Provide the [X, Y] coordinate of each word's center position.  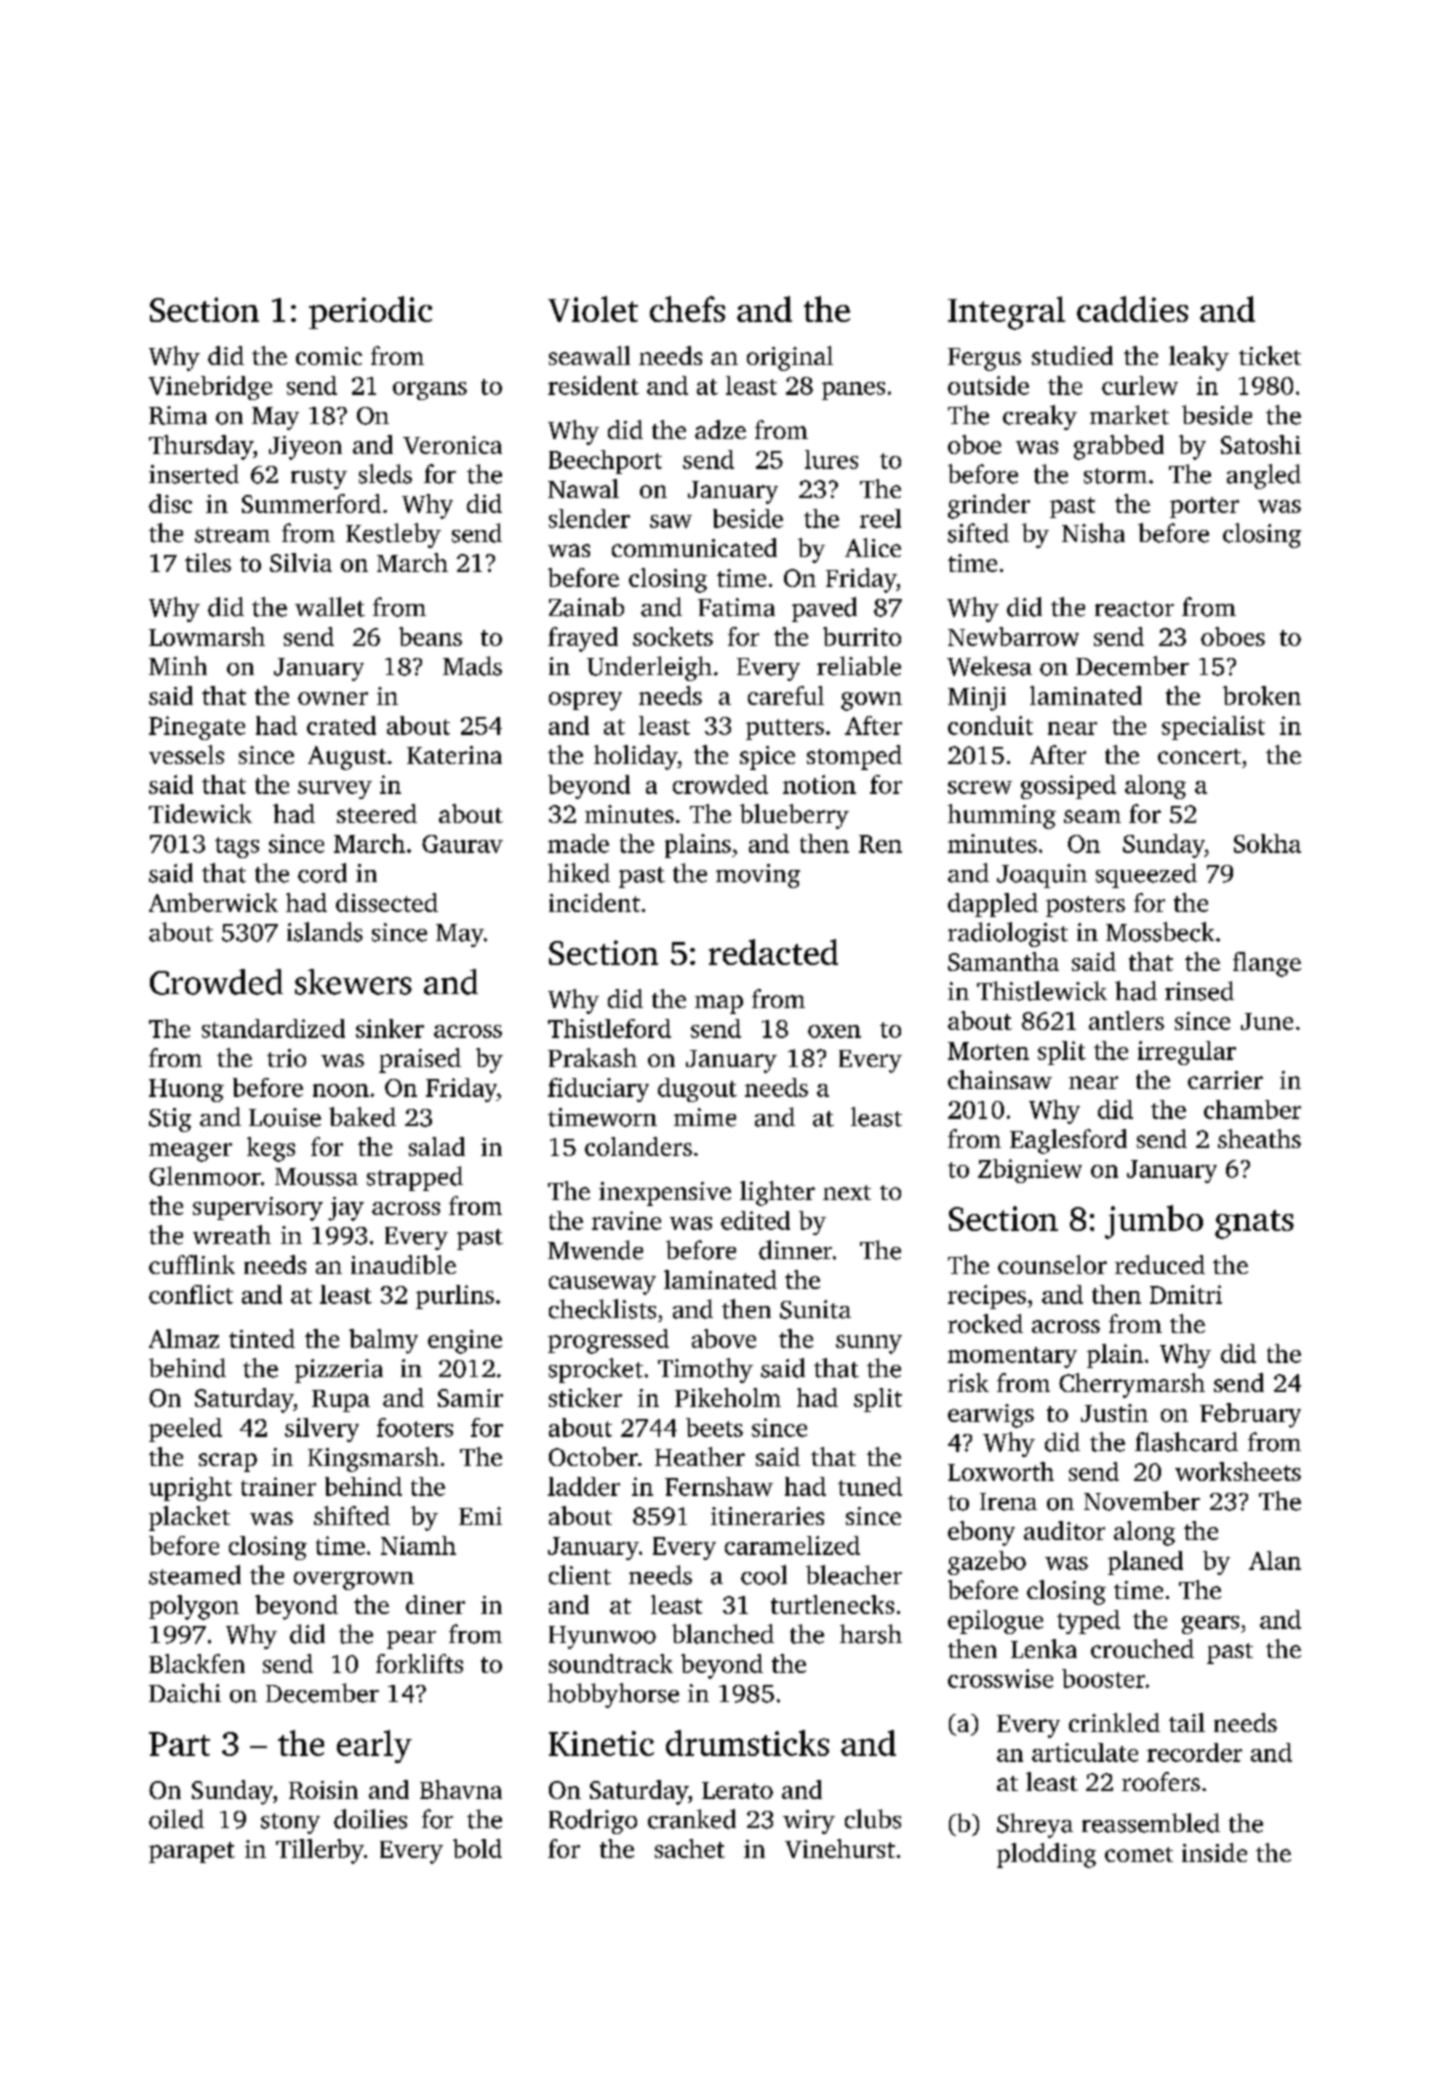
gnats [1254, 1224]
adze [720, 429]
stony [290, 1823]
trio [286, 1058]
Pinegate [197, 728]
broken [1262, 695]
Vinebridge [210, 388]
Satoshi [1261, 444]
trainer [278, 1486]
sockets [673, 636]
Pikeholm [728, 1397]
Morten [988, 1051]
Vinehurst [840, 1848]
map [719, 1004]
